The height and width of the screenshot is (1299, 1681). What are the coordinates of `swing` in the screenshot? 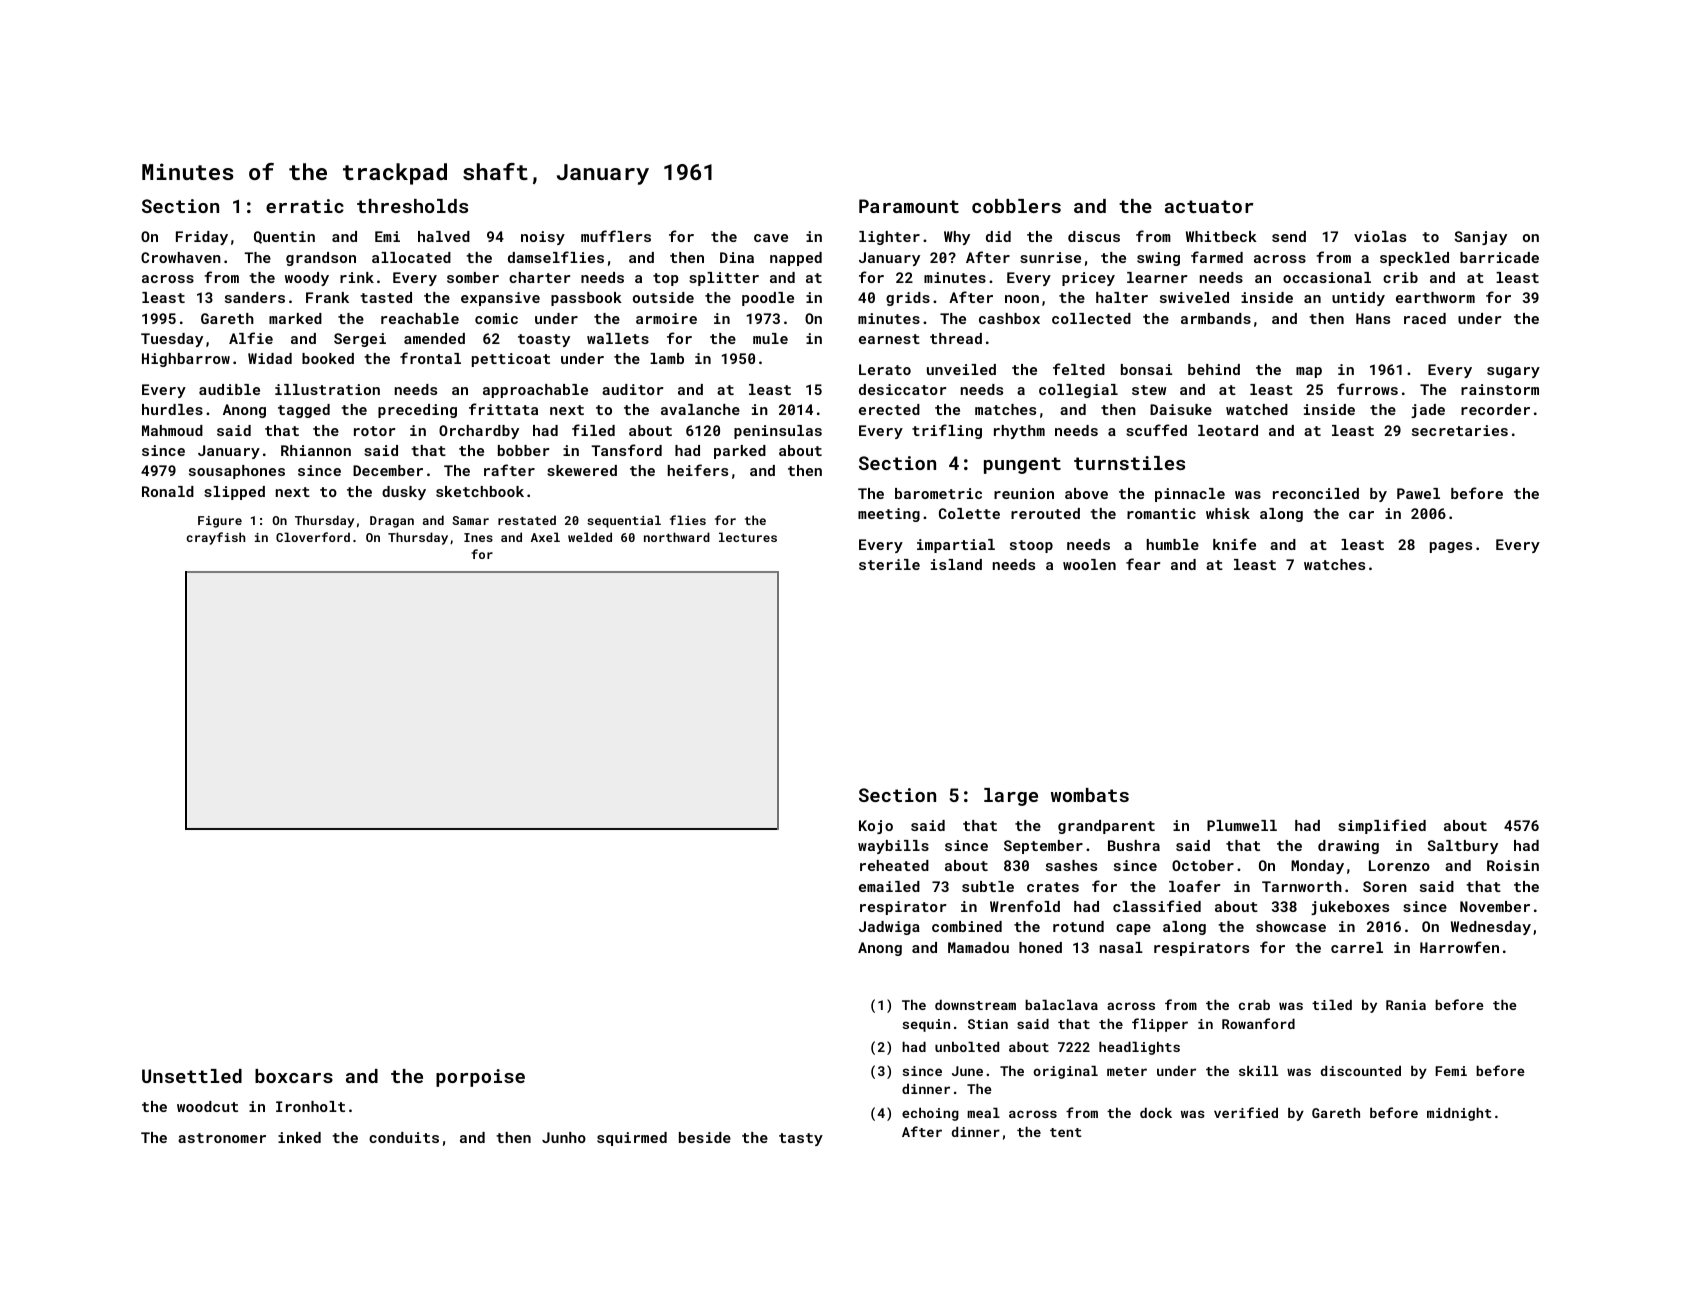 It's located at (1158, 259).
